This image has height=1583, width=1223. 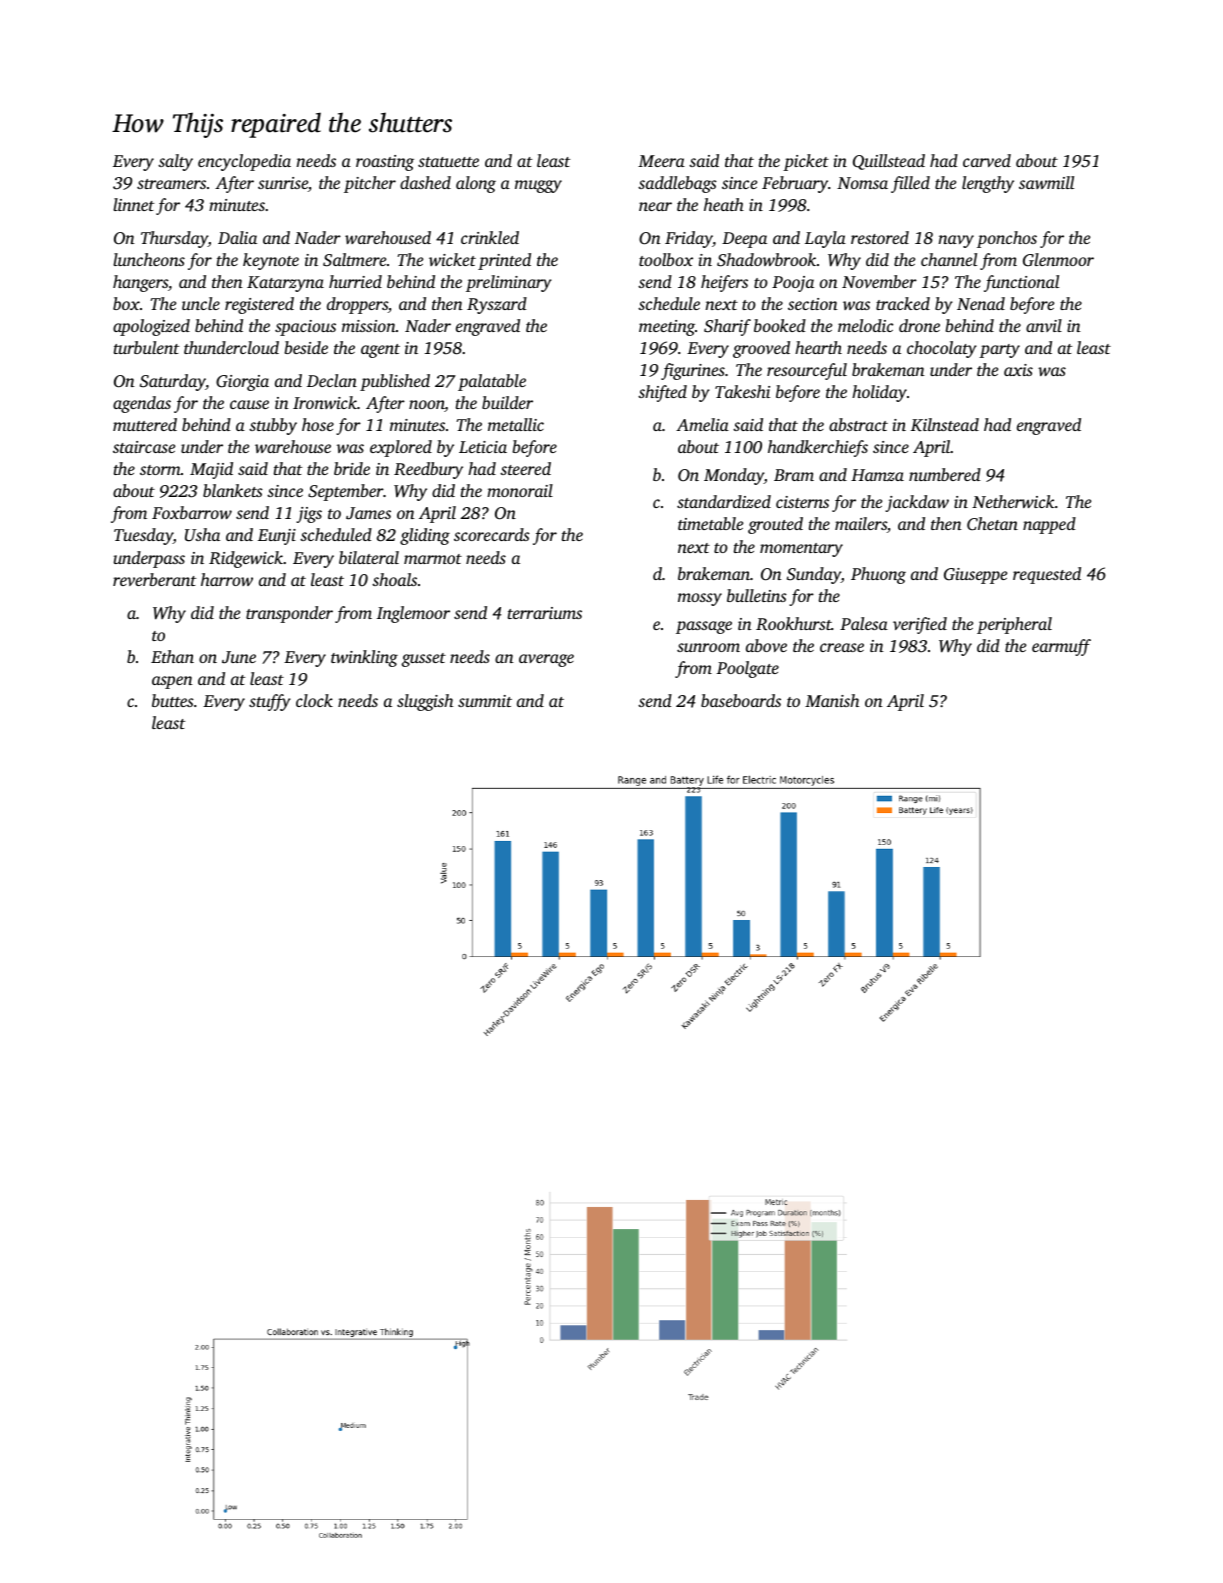 What do you see at coordinates (748, 669) in the image?
I see `Poolgate` at bounding box center [748, 669].
